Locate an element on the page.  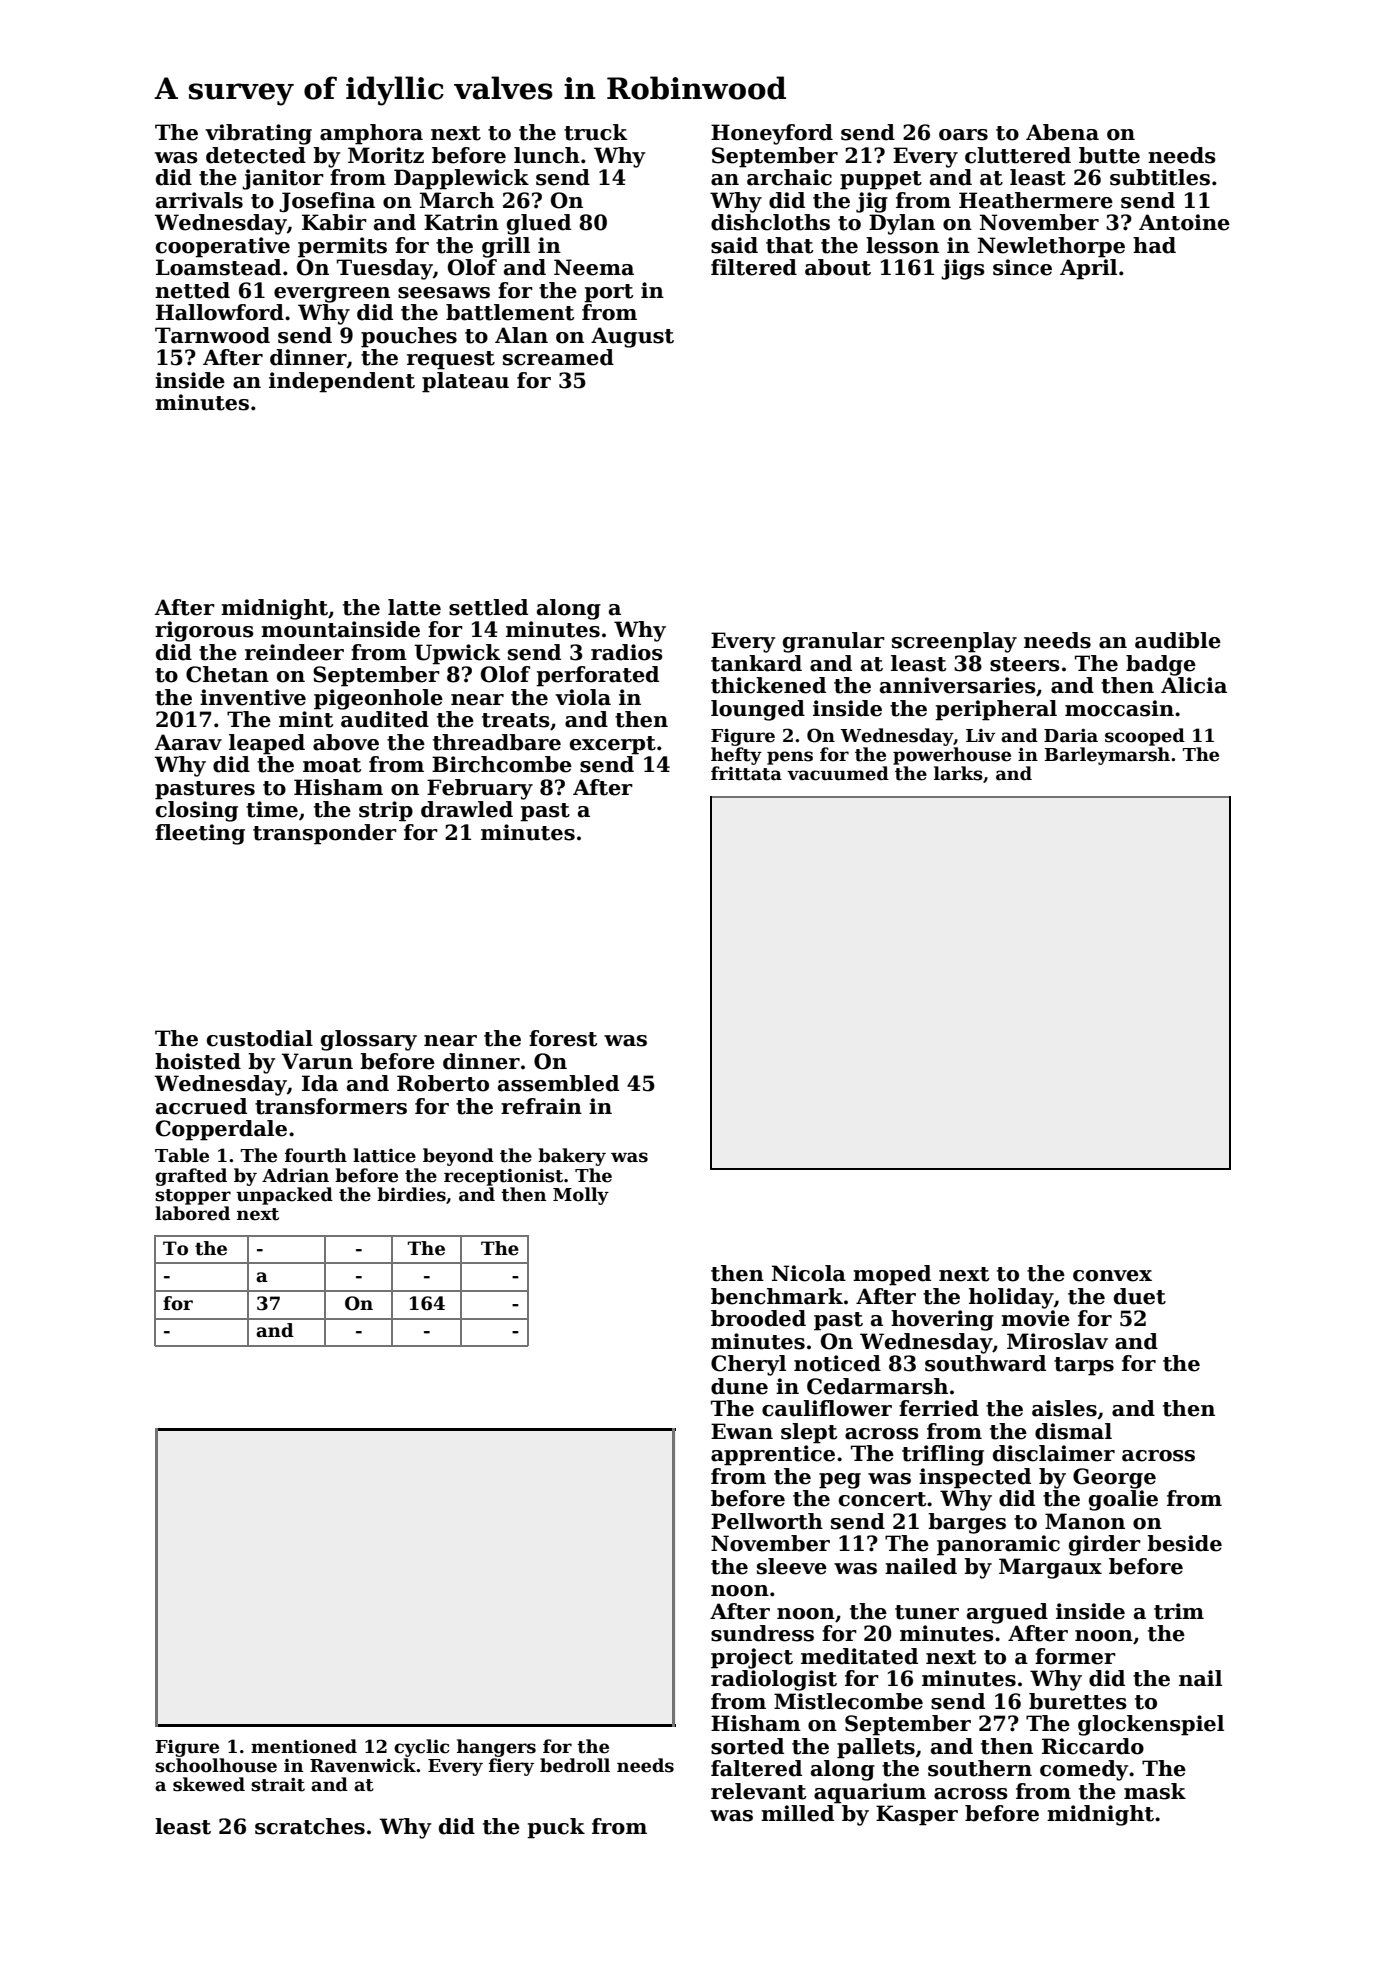
audible is located at coordinates (1178, 640).
